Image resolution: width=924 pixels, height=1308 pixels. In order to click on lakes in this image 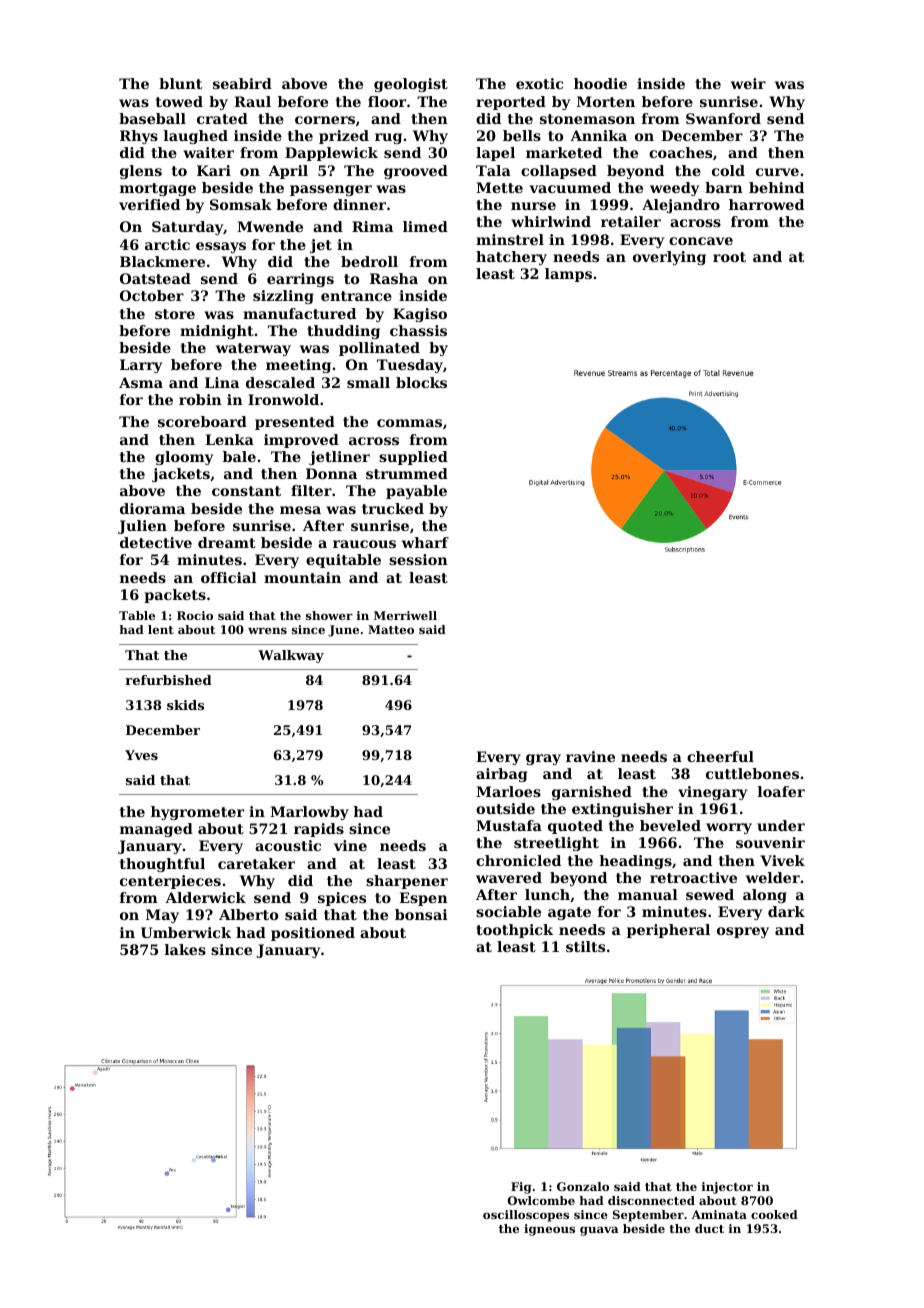, I will do `click(185, 949)`.
